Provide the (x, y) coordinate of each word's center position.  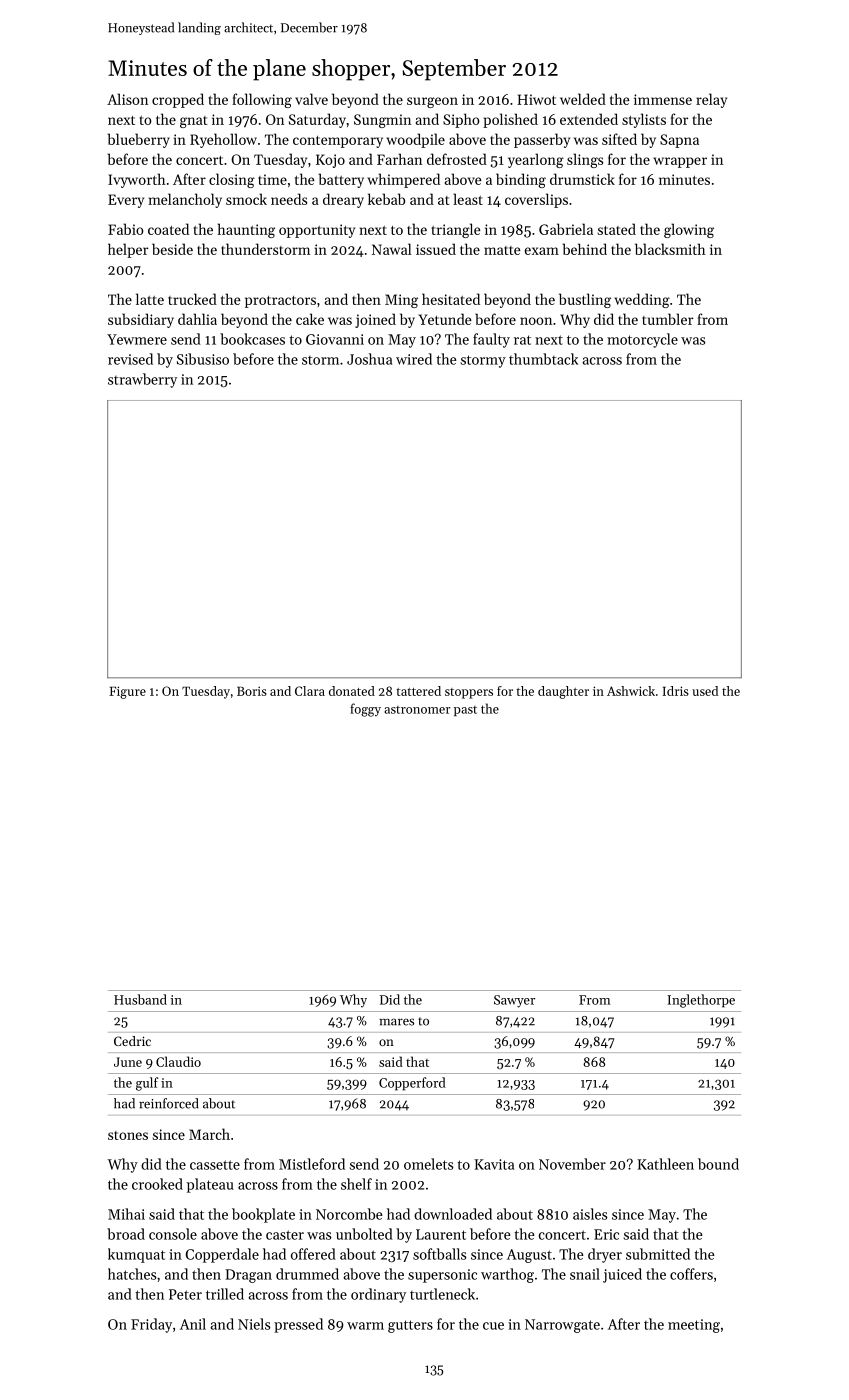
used (705, 691)
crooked (157, 1184)
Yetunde (445, 319)
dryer (605, 1255)
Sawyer (514, 1001)
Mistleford (312, 1164)
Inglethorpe (701, 1001)
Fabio (126, 229)
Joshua (369, 359)
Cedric (132, 1041)
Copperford (412, 1084)
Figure (127, 692)
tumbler (667, 319)
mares (396, 1022)
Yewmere (137, 339)
